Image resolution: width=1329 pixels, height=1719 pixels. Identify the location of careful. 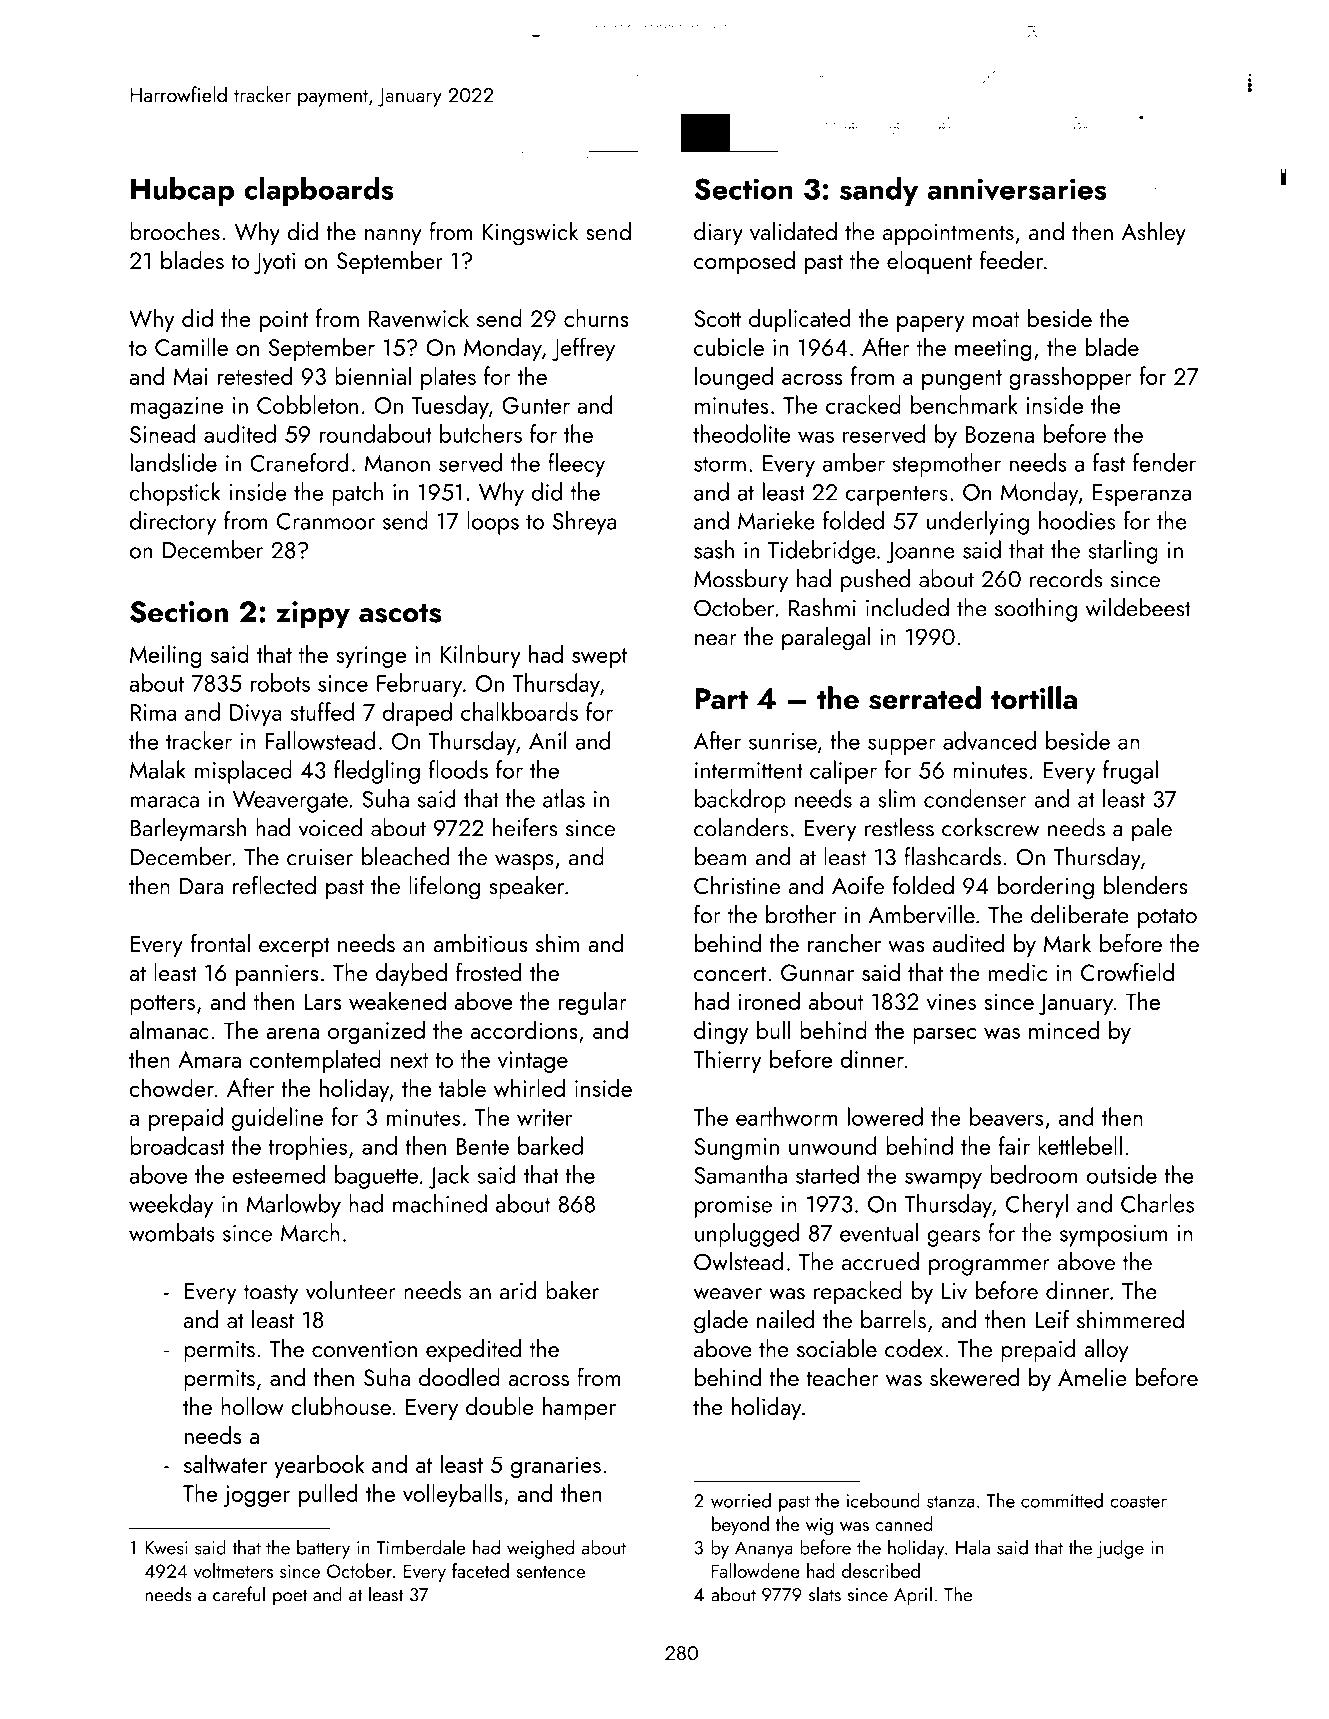
(239, 1594).
